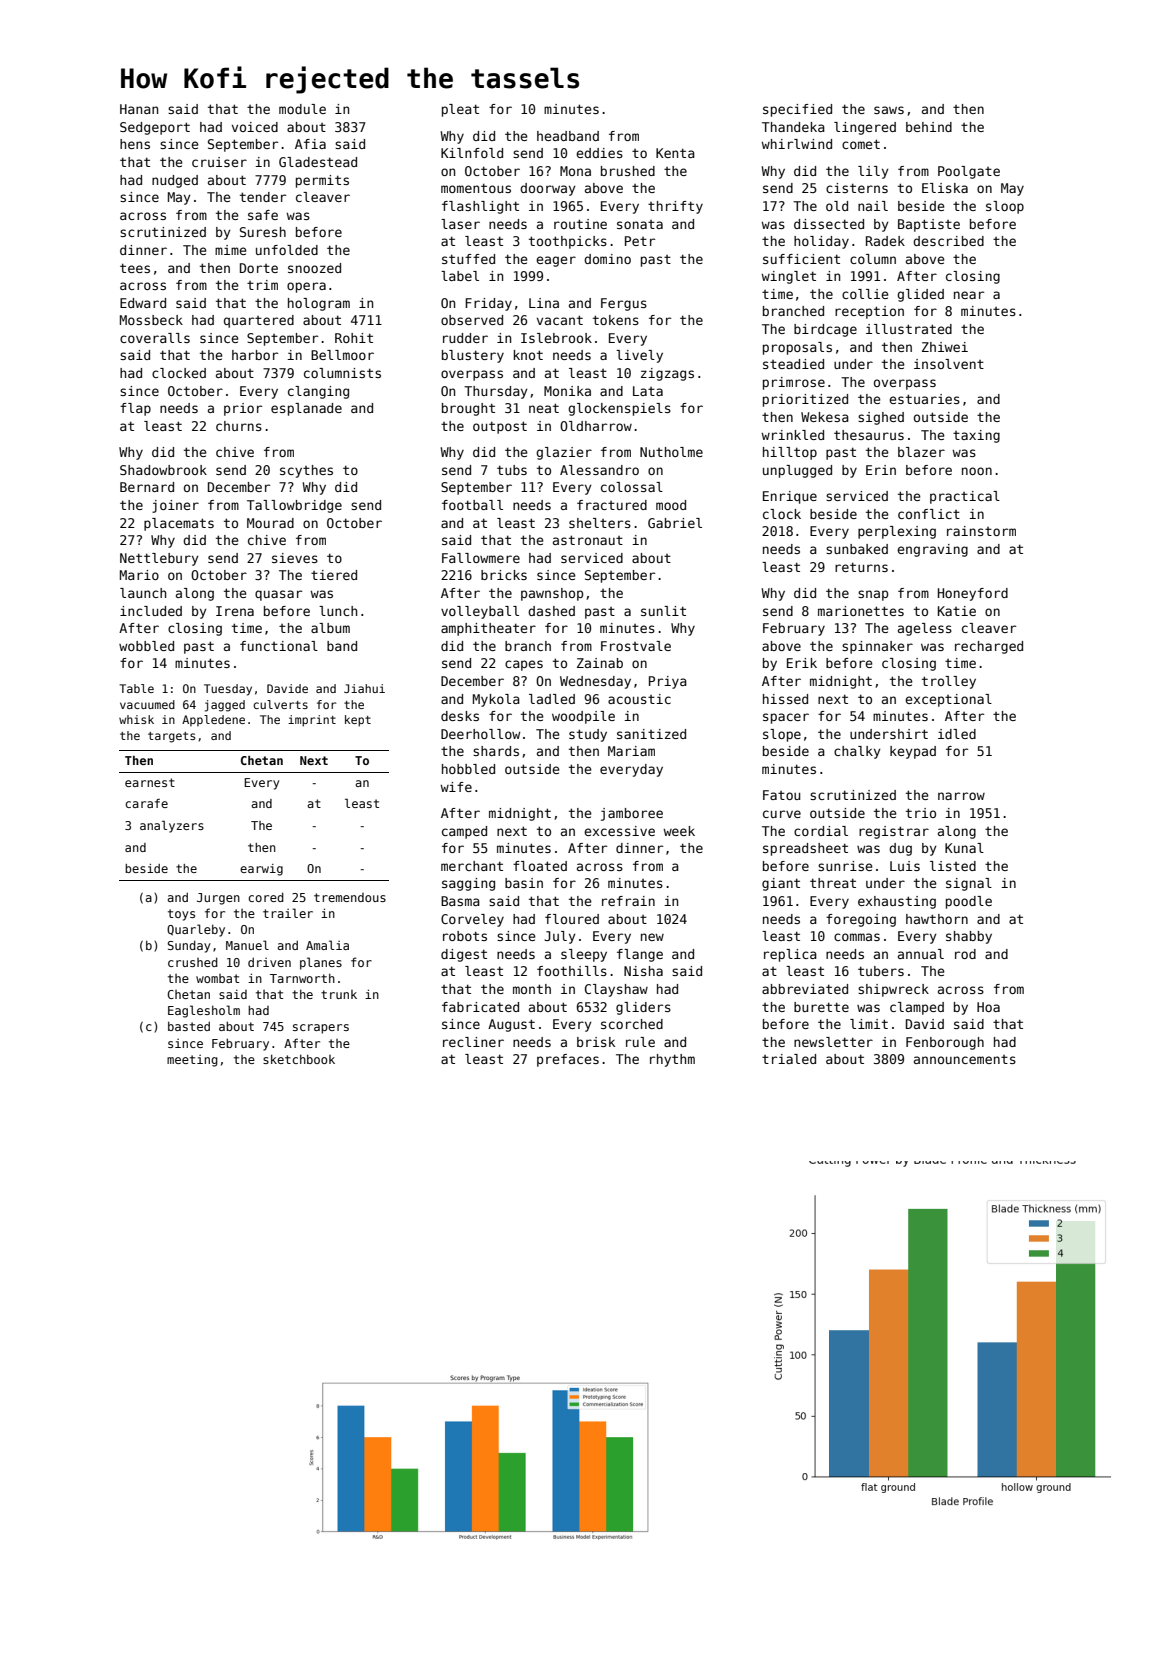 This document has width=1151, height=1667. I want to click on behind, so click(929, 127).
